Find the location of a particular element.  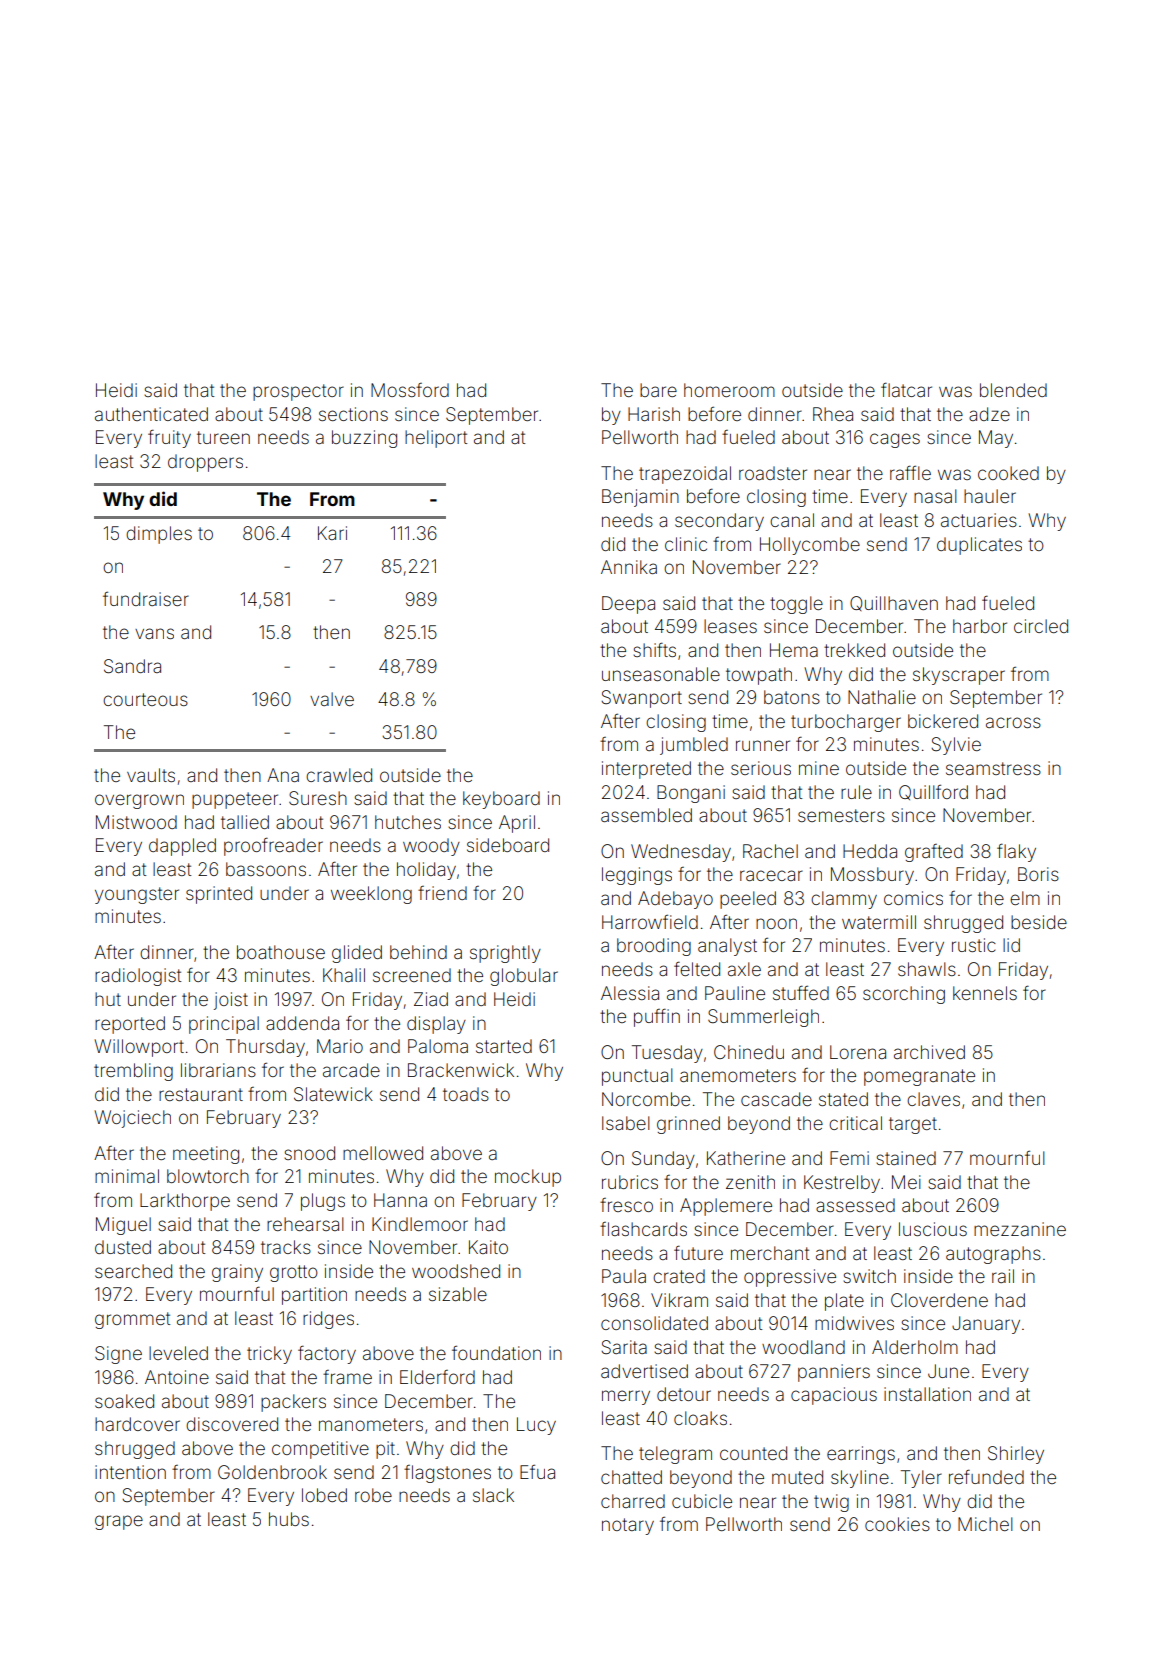

Wojciech is located at coordinates (132, 1119).
